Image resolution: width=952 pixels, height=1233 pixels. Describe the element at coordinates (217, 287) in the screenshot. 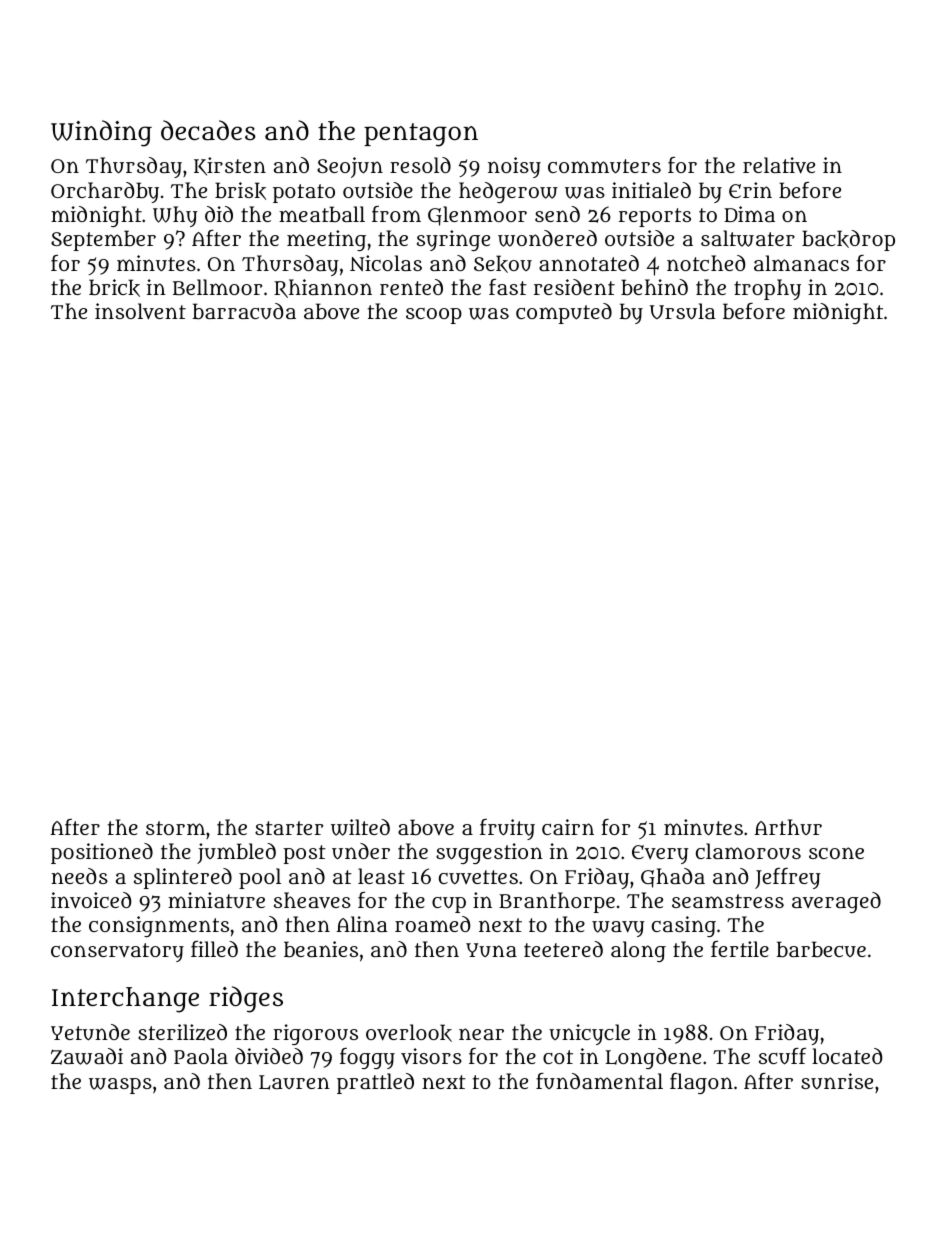

I see `Bellmoor` at that location.
